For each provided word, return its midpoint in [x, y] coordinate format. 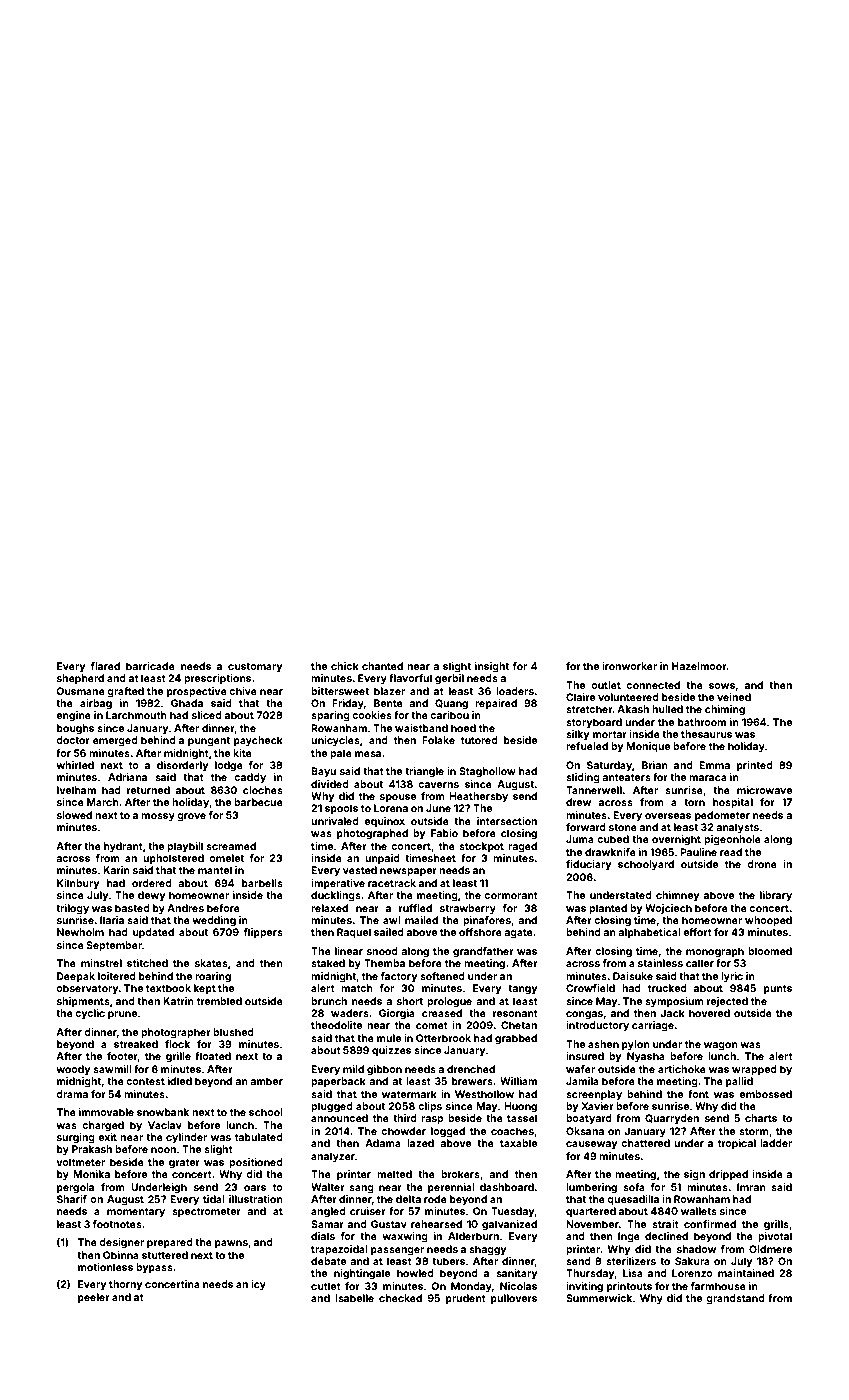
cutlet [326, 1286]
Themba [384, 963]
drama [72, 1094]
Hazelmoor [699, 666]
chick [345, 666]
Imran [751, 1187]
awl [392, 920]
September [114, 946]
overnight [676, 840]
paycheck [258, 741]
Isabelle [354, 1298]
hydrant [123, 847]
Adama [383, 1143]
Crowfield [590, 988]
